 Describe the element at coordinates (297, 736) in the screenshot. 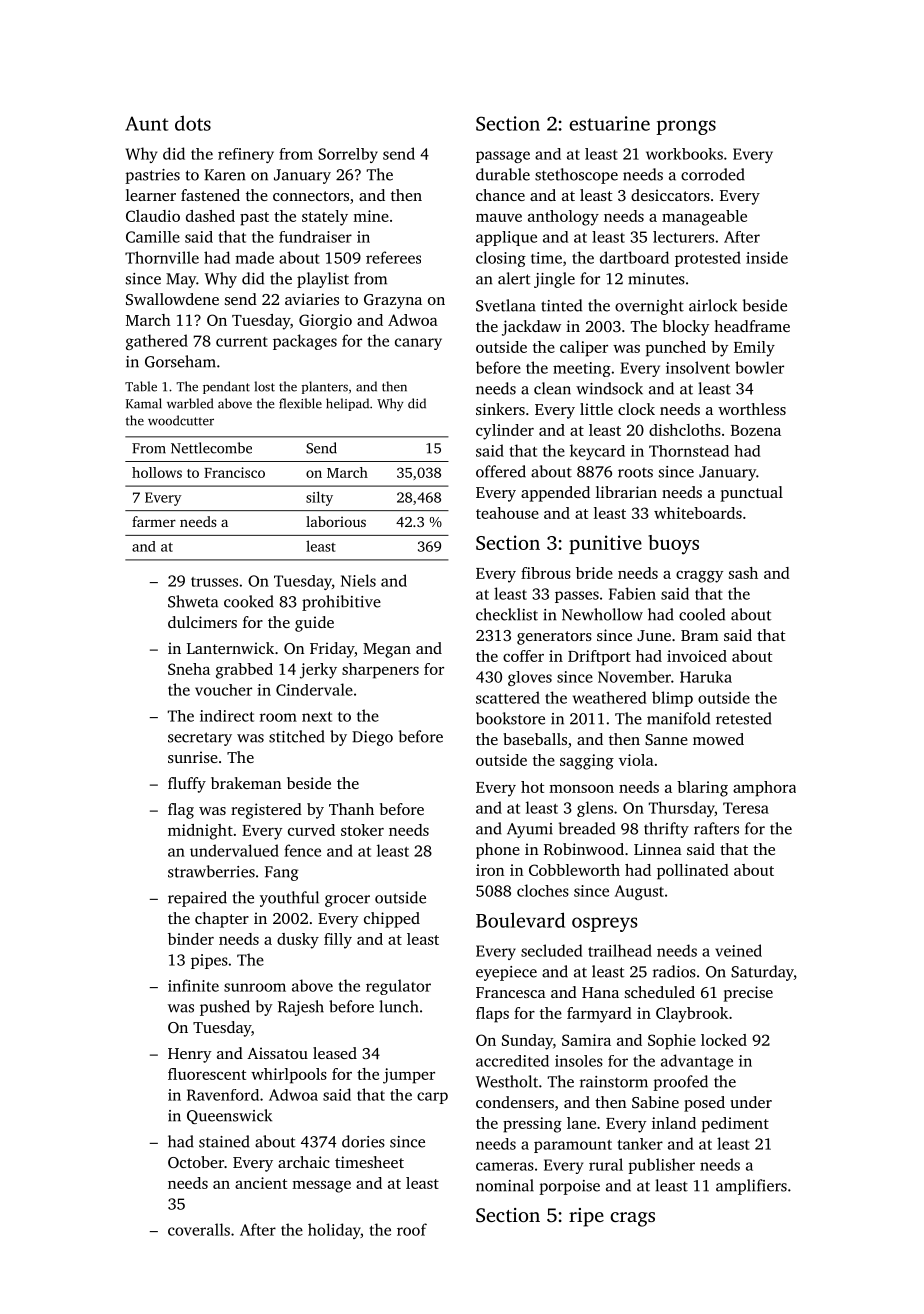

I see `stitched` at that location.
